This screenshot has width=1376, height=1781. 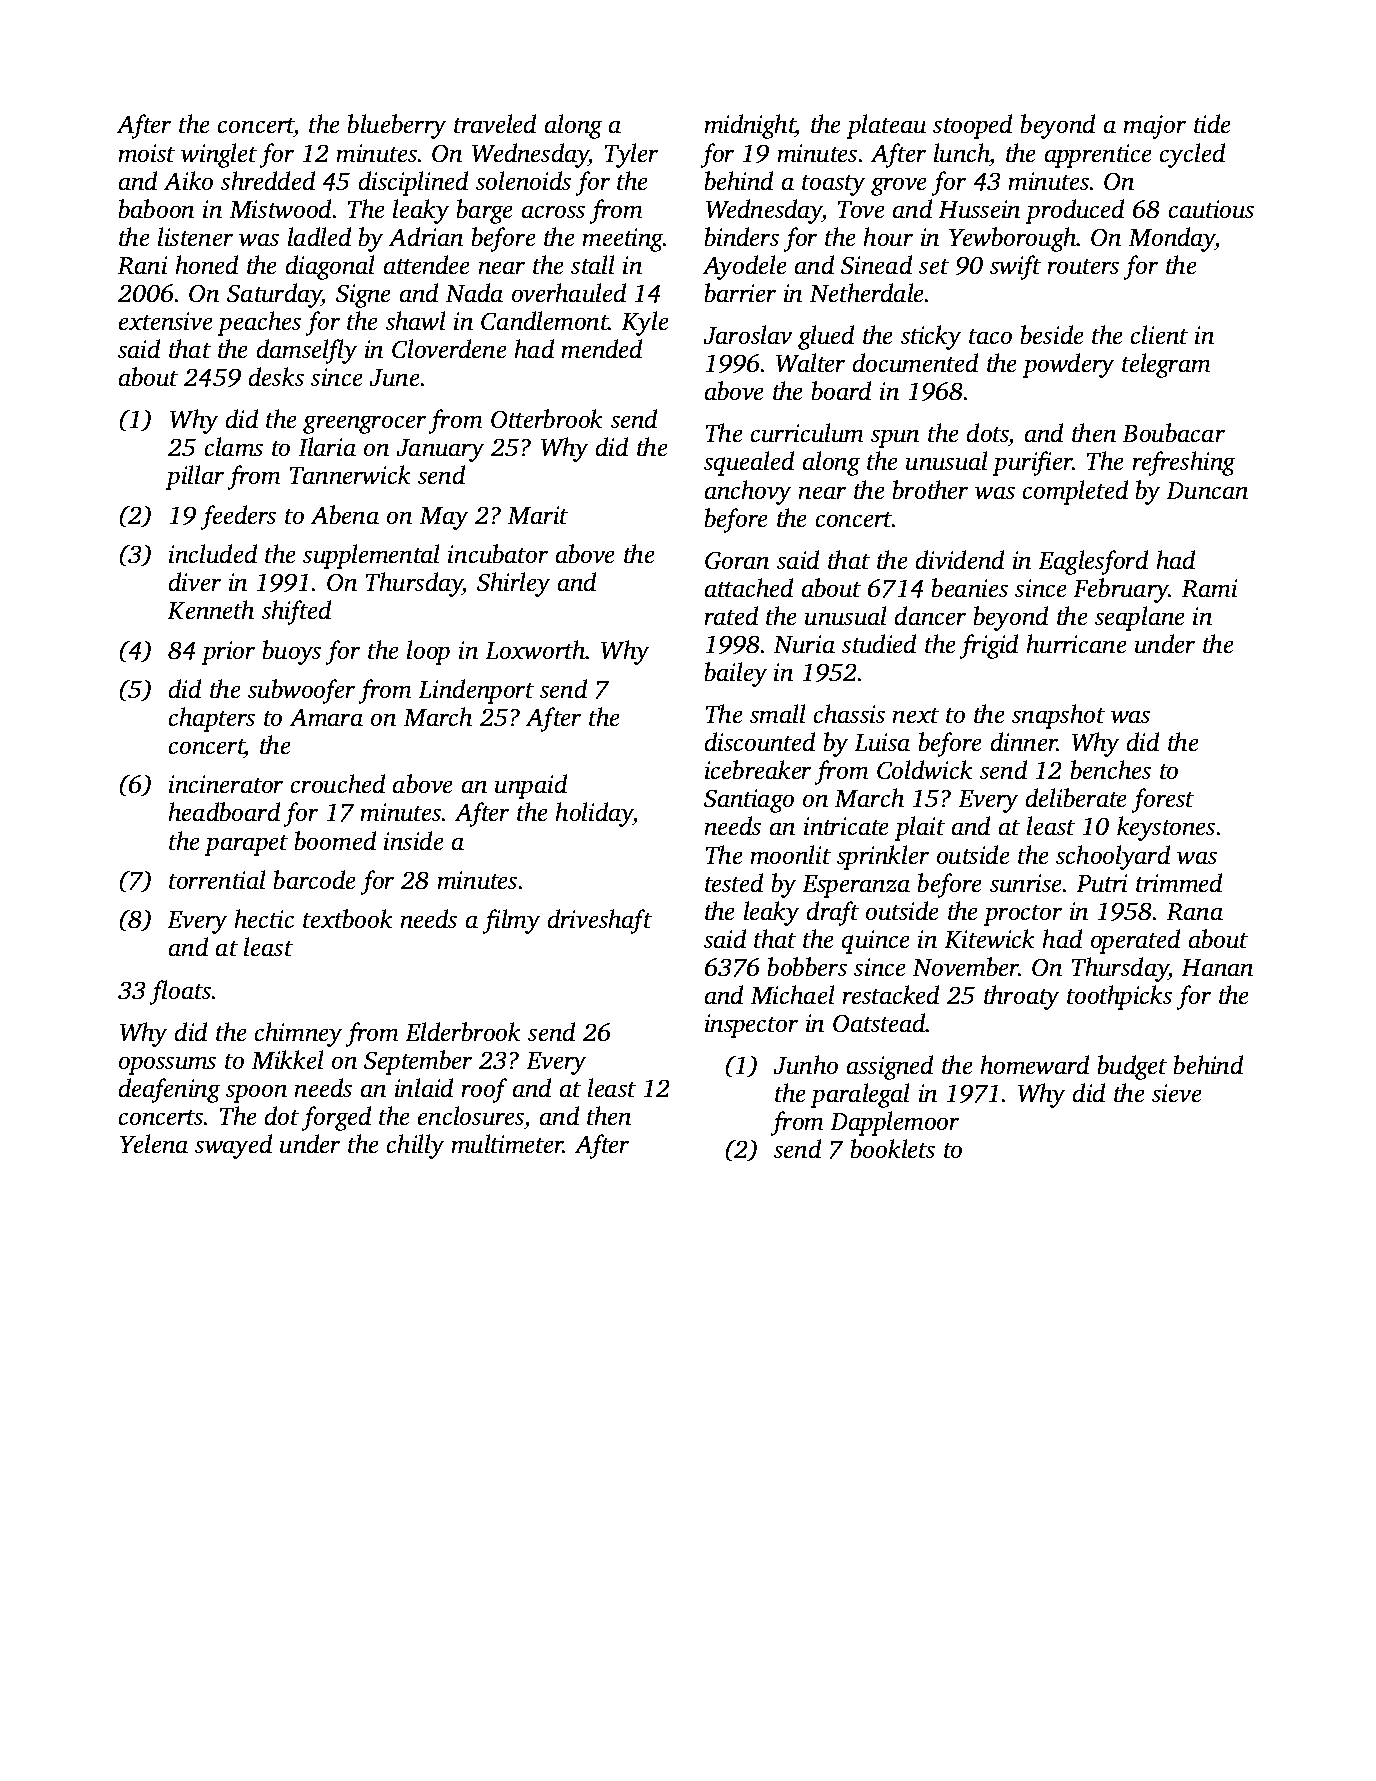 I want to click on refreshing, so click(x=1183, y=463).
